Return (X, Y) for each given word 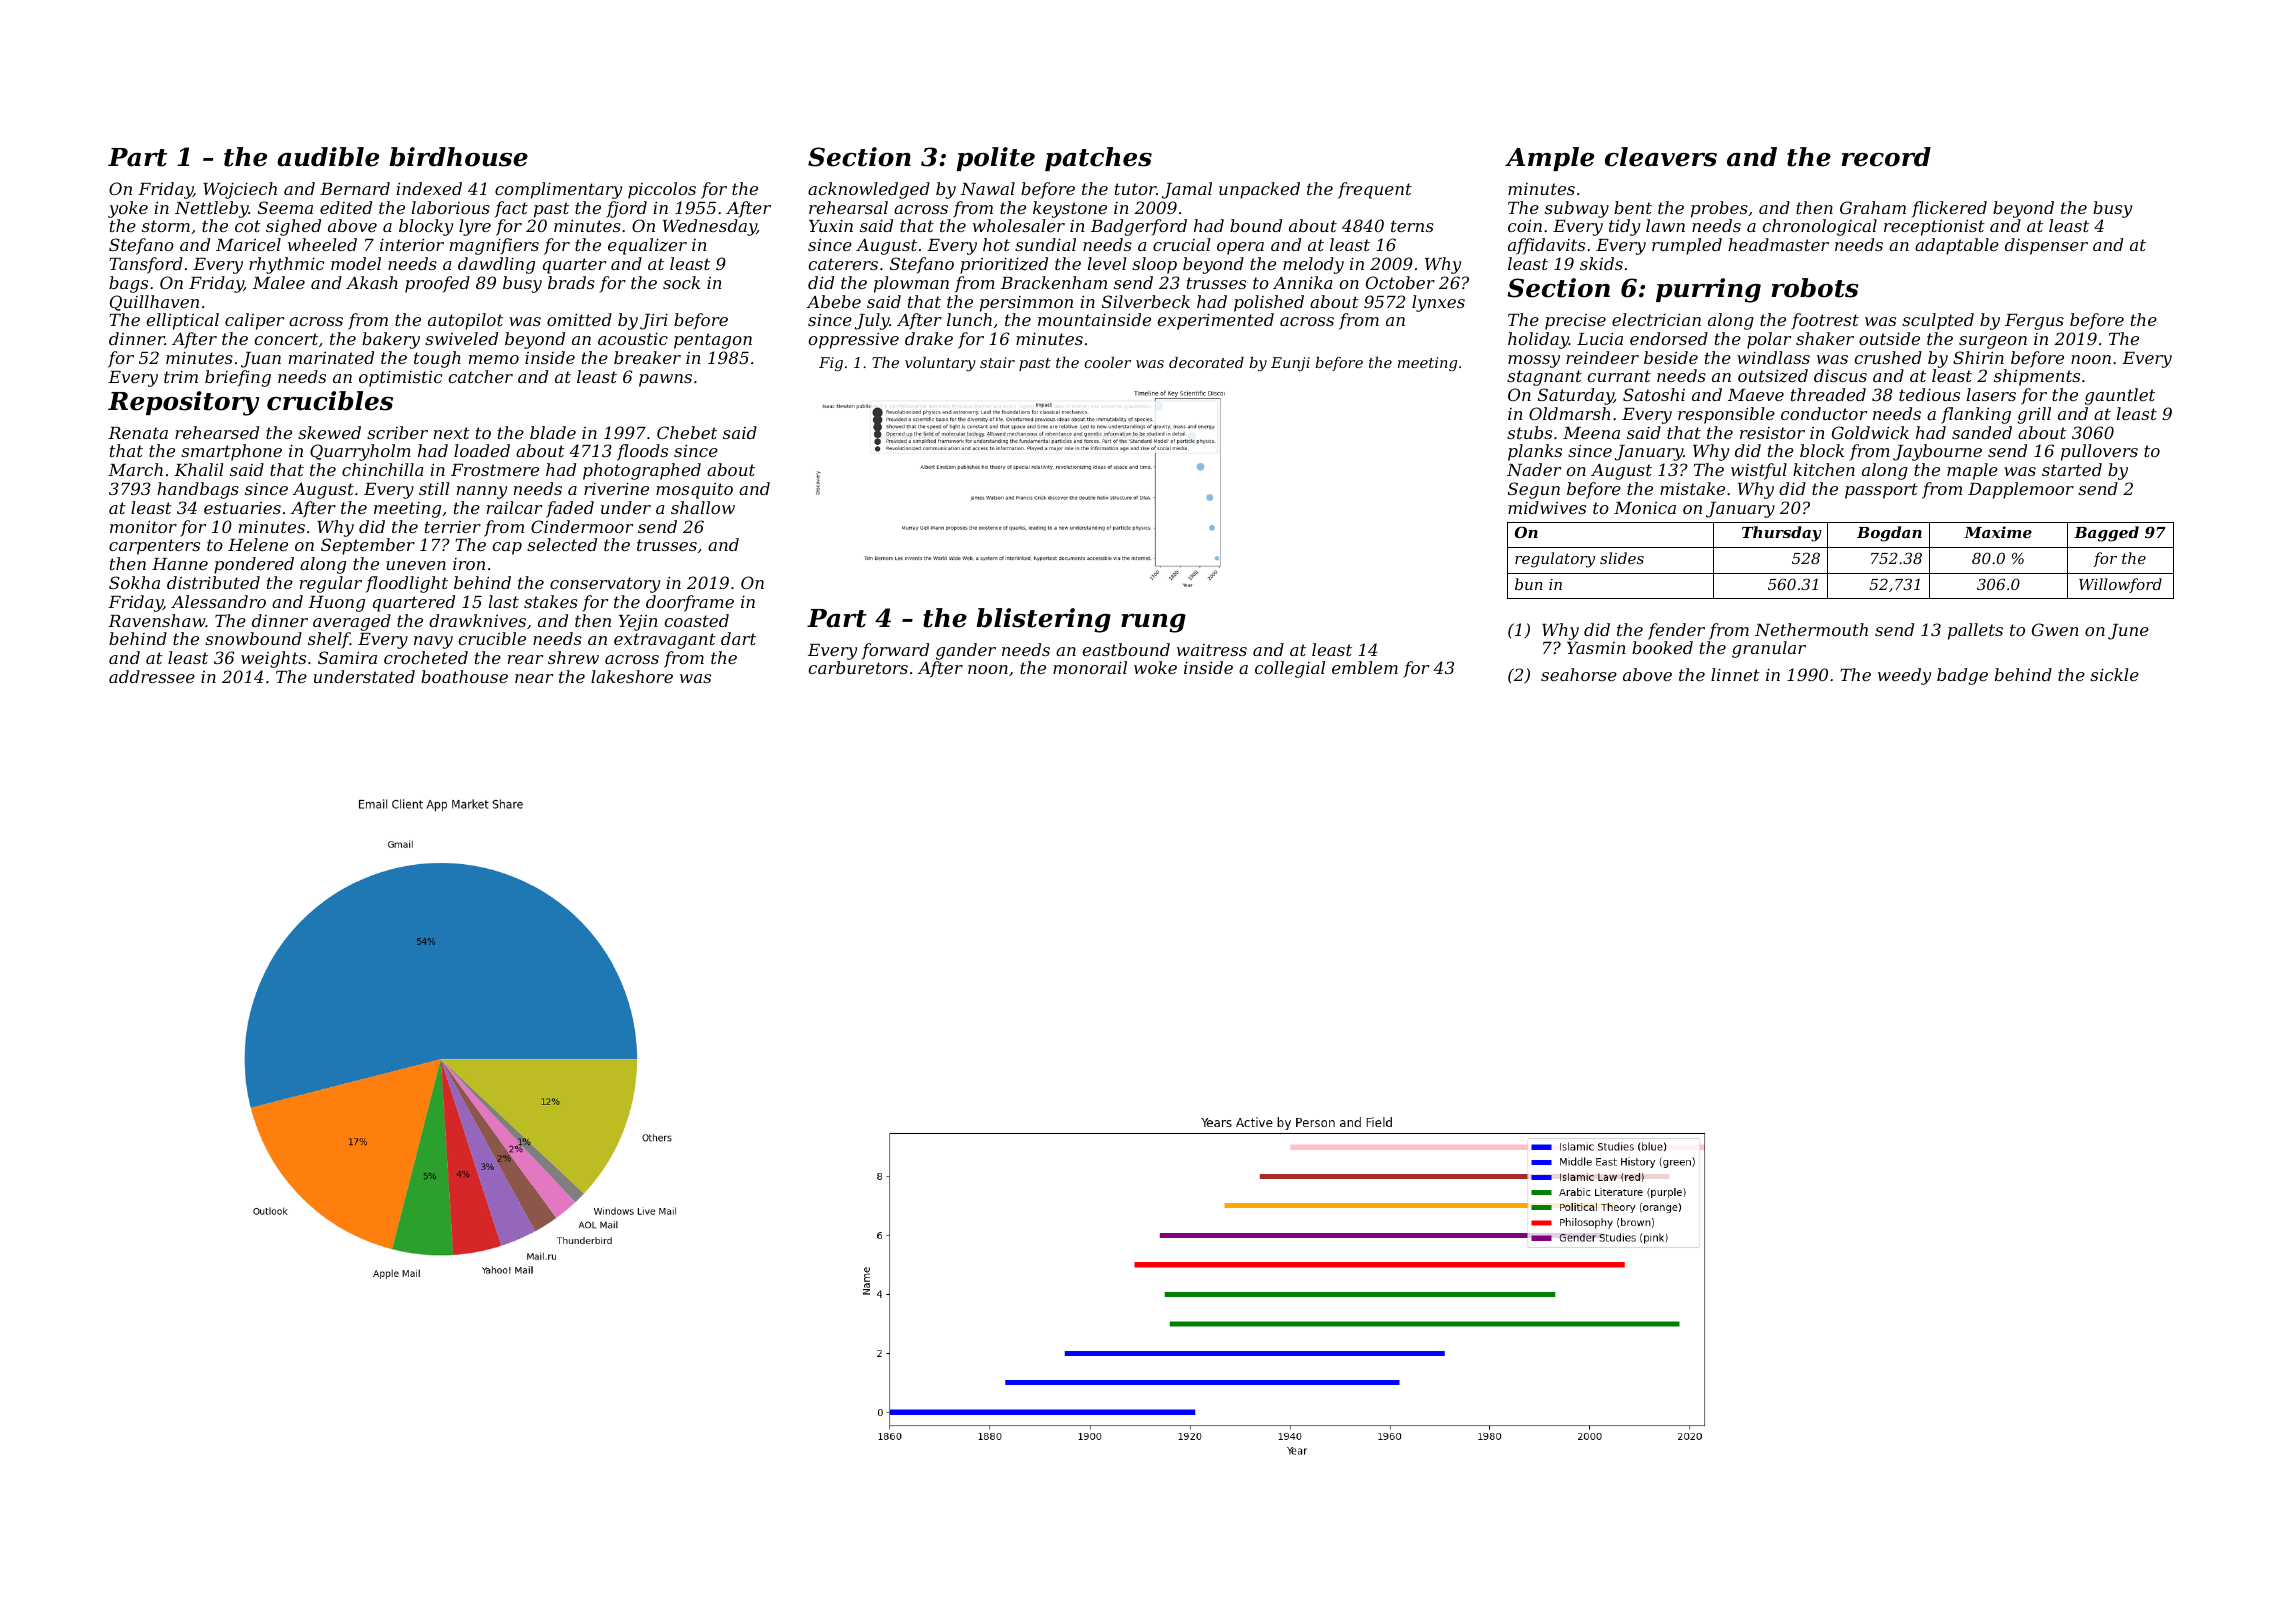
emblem (1365, 667)
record (1886, 157)
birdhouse (458, 157)
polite (996, 159)
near (534, 678)
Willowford (2120, 585)
